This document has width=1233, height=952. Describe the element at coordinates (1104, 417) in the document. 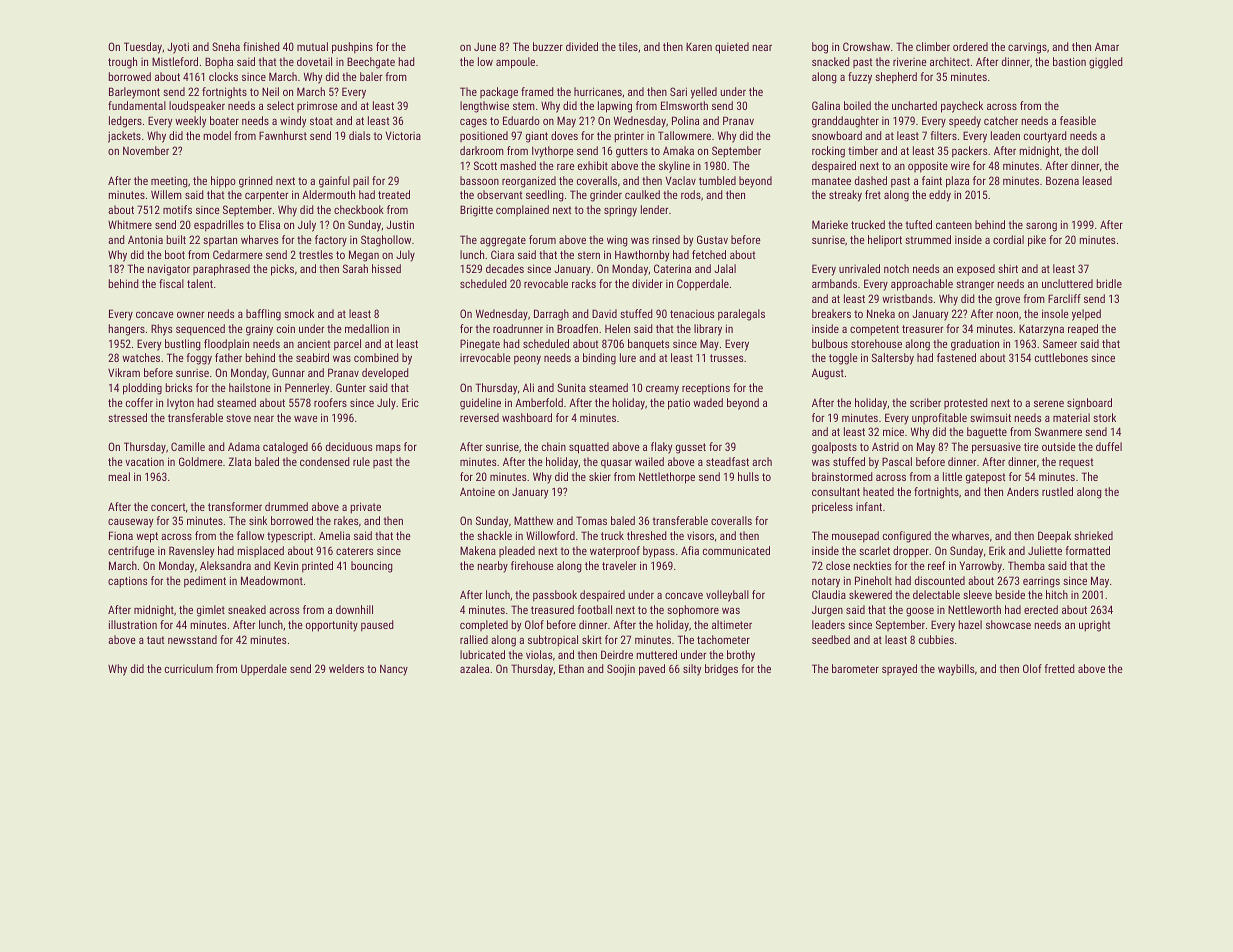

I see `stork` at that location.
